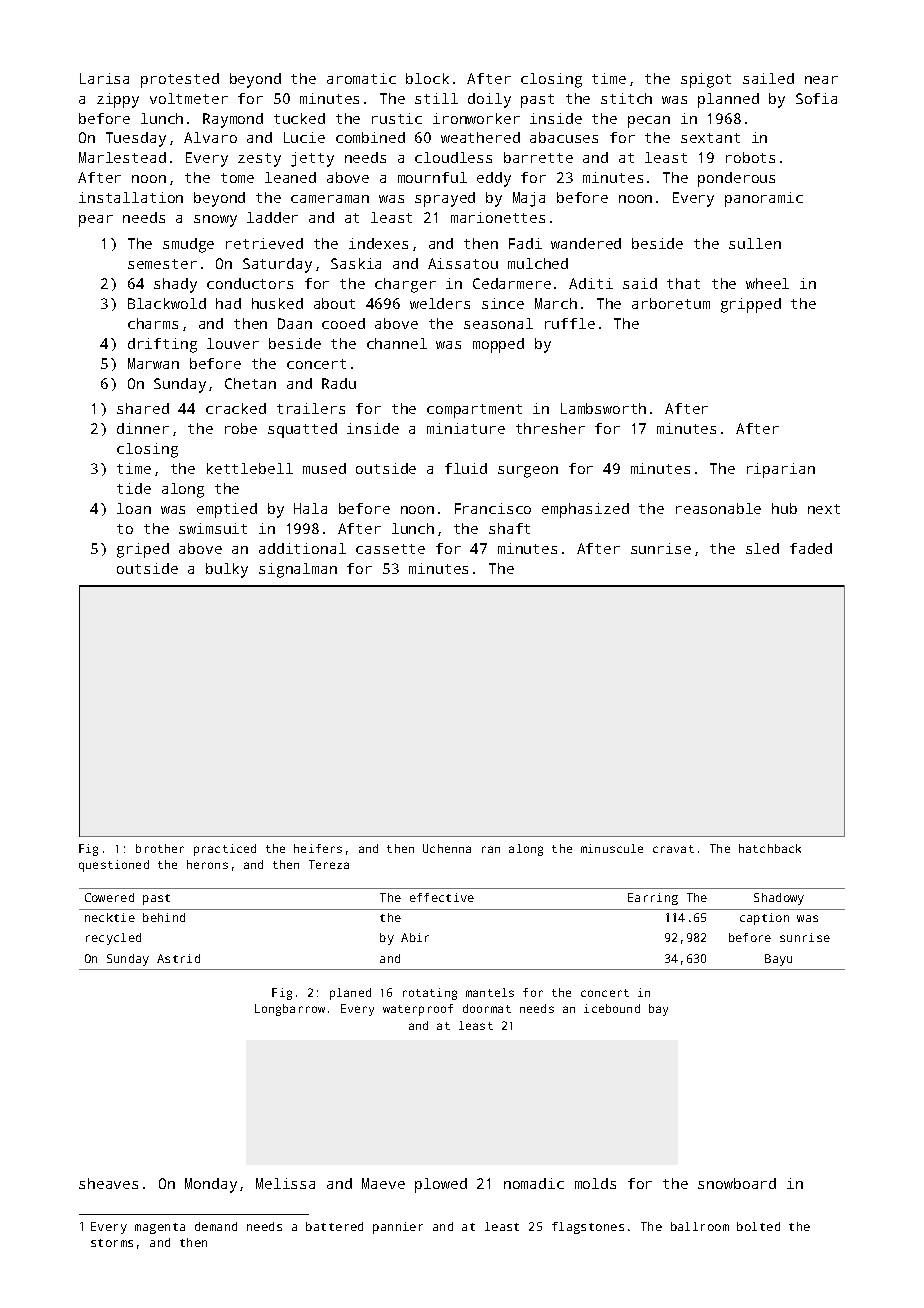 The height and width of the page is (1308, 924). Describe the element at coordinates (427, 78) in the page. I see `block` at that location.
